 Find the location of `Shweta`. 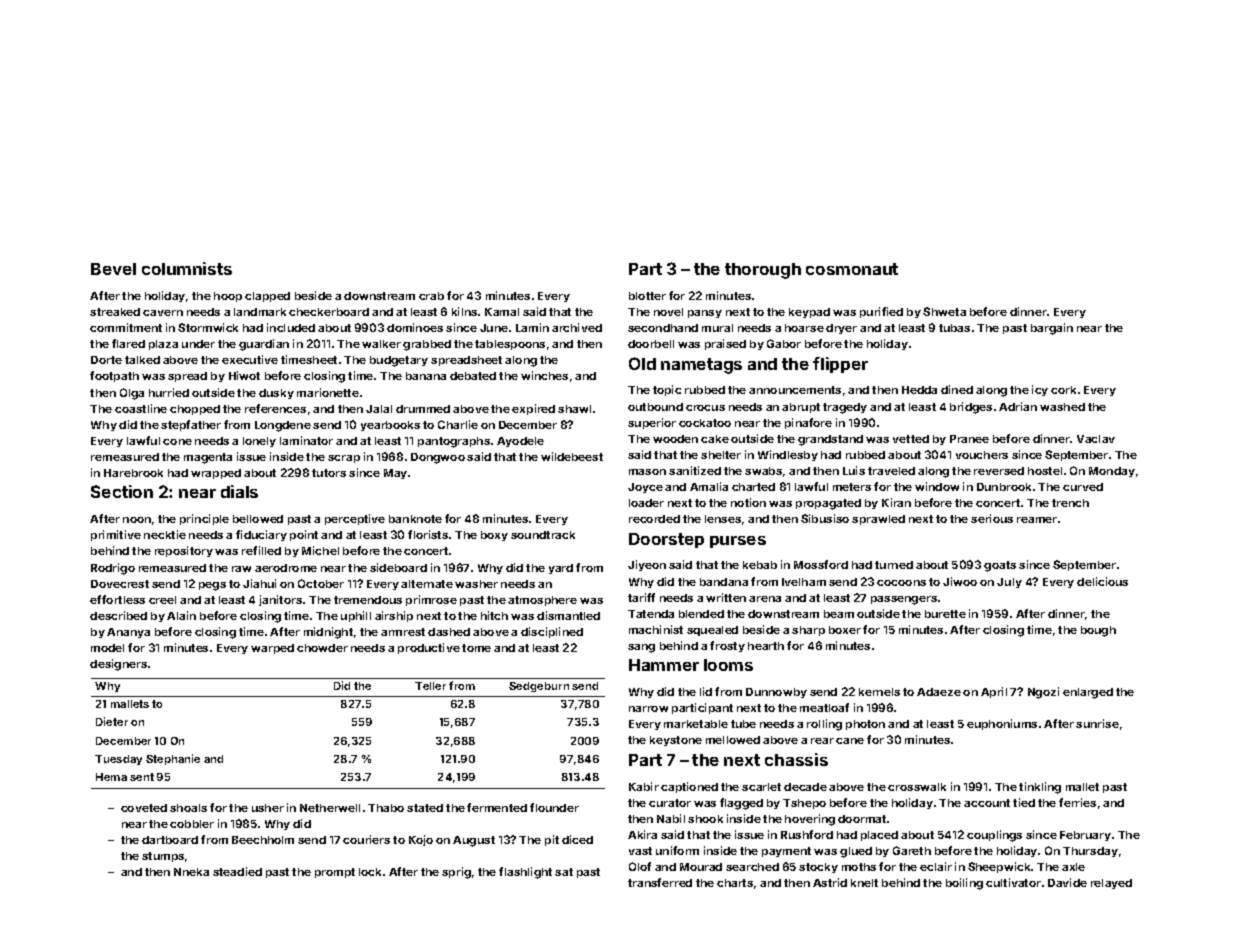

Shweta is located at coordinates (944, 311).
